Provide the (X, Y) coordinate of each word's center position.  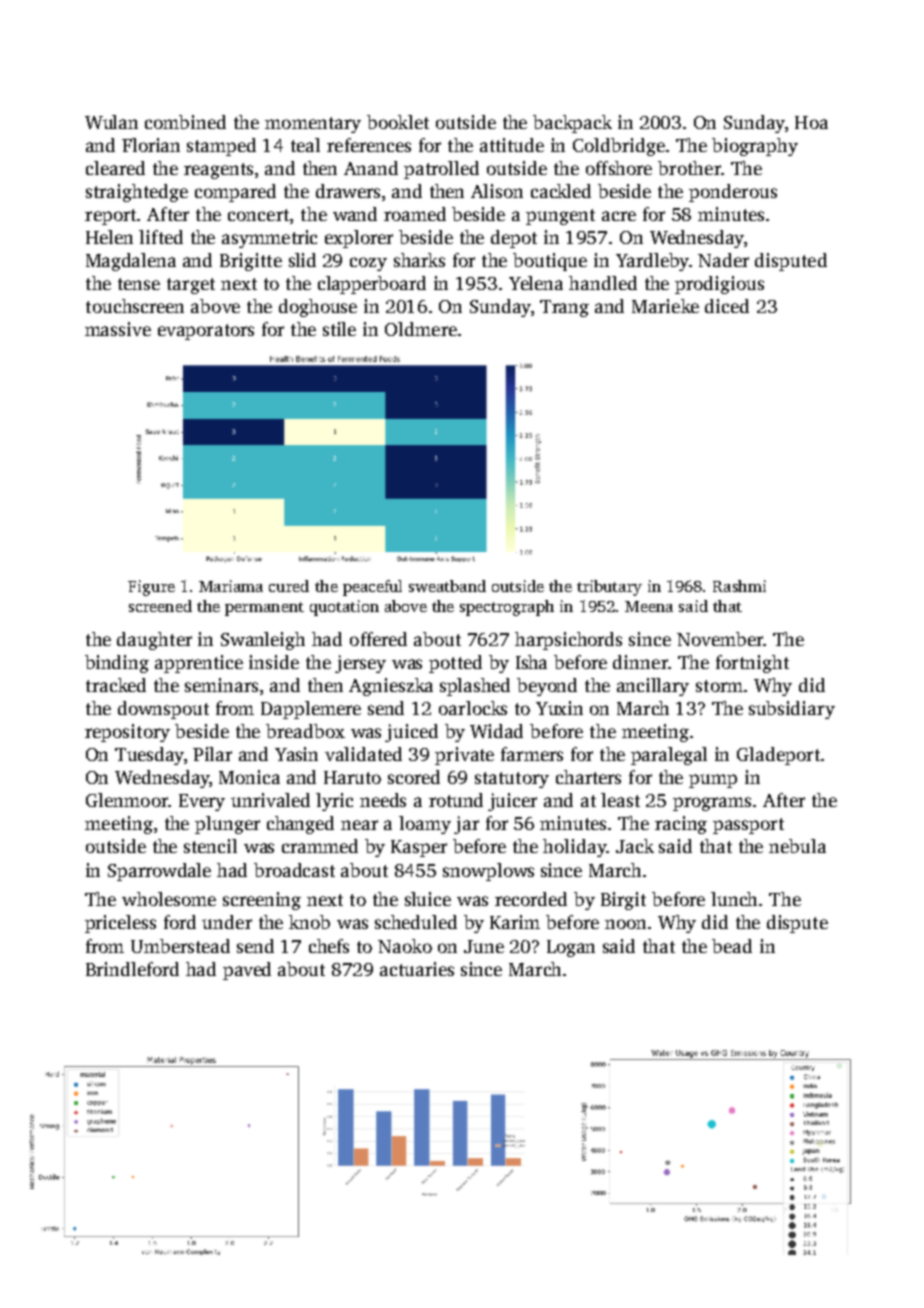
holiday (574, 848)
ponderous (733, 193)
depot (514, 239)
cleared (115, 168)
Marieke (665, 306)
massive (118, 329)
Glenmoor (127, 800)
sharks (419, 260)
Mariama (231, 586)
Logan (571, 948)
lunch (734, 899)
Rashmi (739, 586)
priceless (120, 924)
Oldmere (421, 329)
